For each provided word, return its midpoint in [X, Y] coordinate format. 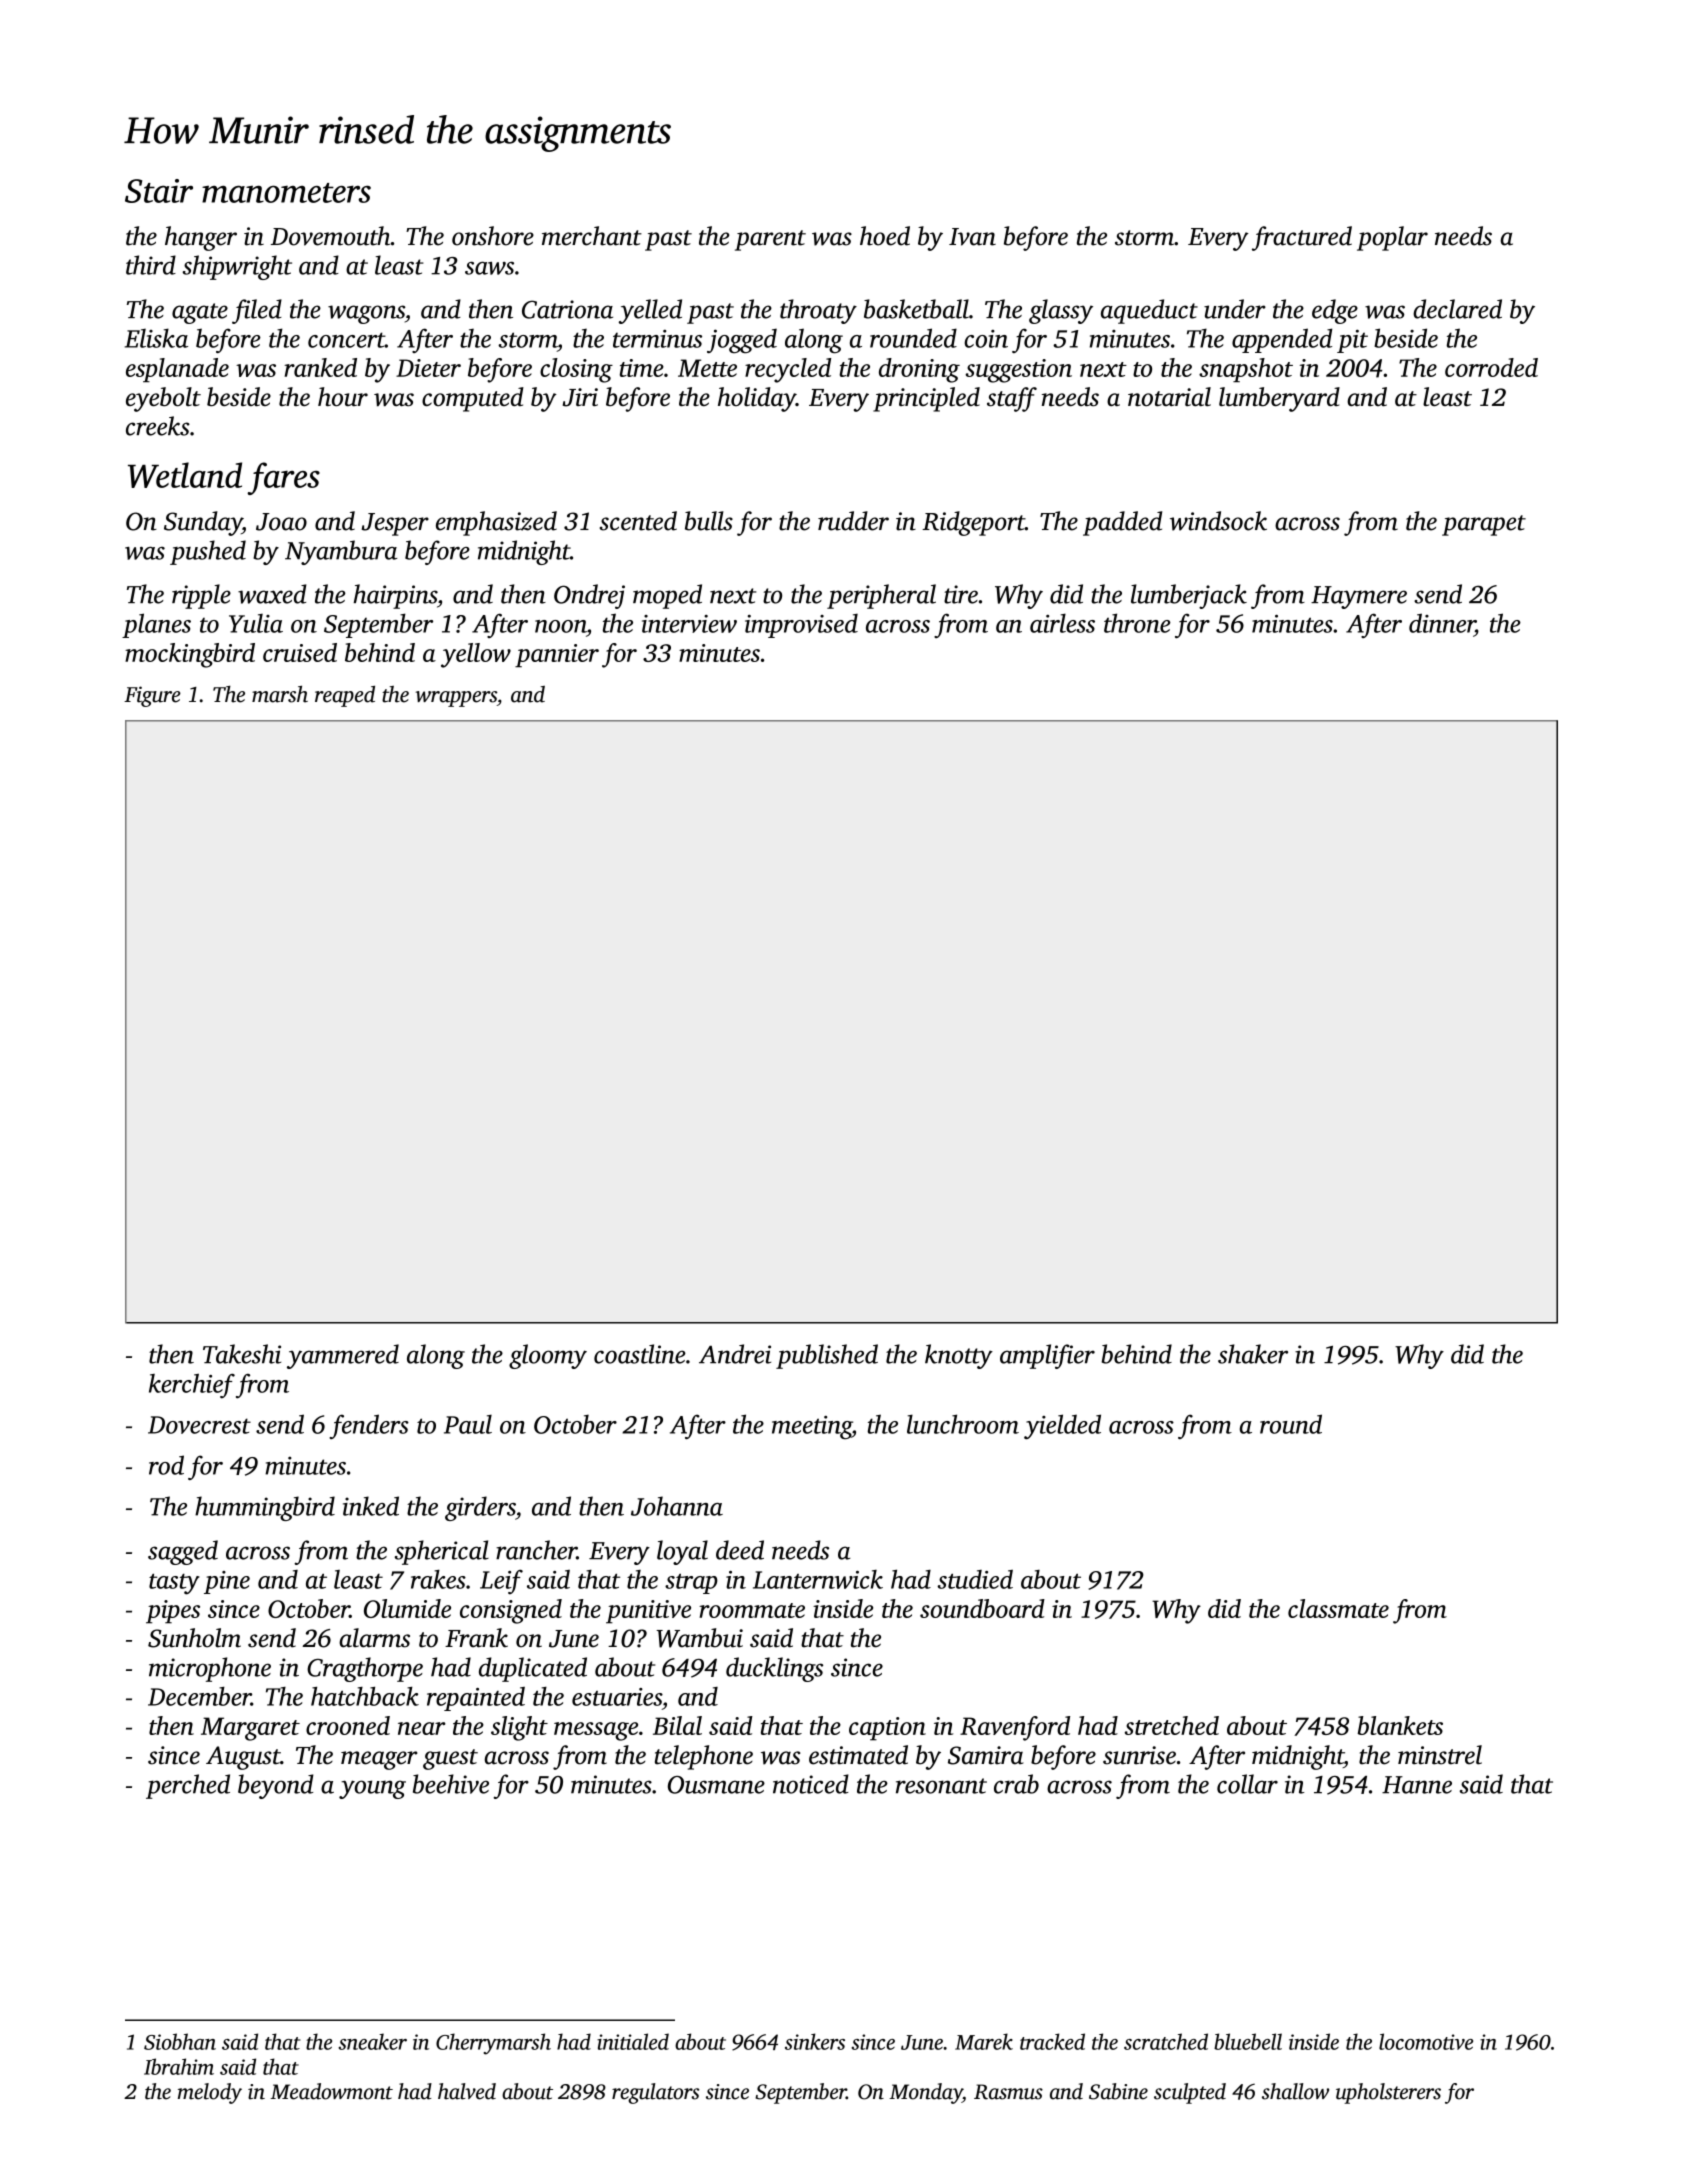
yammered [343, 1356]
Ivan [972, 237]
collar [1247, 1784]
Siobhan [180, 2041]
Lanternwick [818, 1579]
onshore [493, 236]
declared [1457, 309]
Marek [984, 2041]
